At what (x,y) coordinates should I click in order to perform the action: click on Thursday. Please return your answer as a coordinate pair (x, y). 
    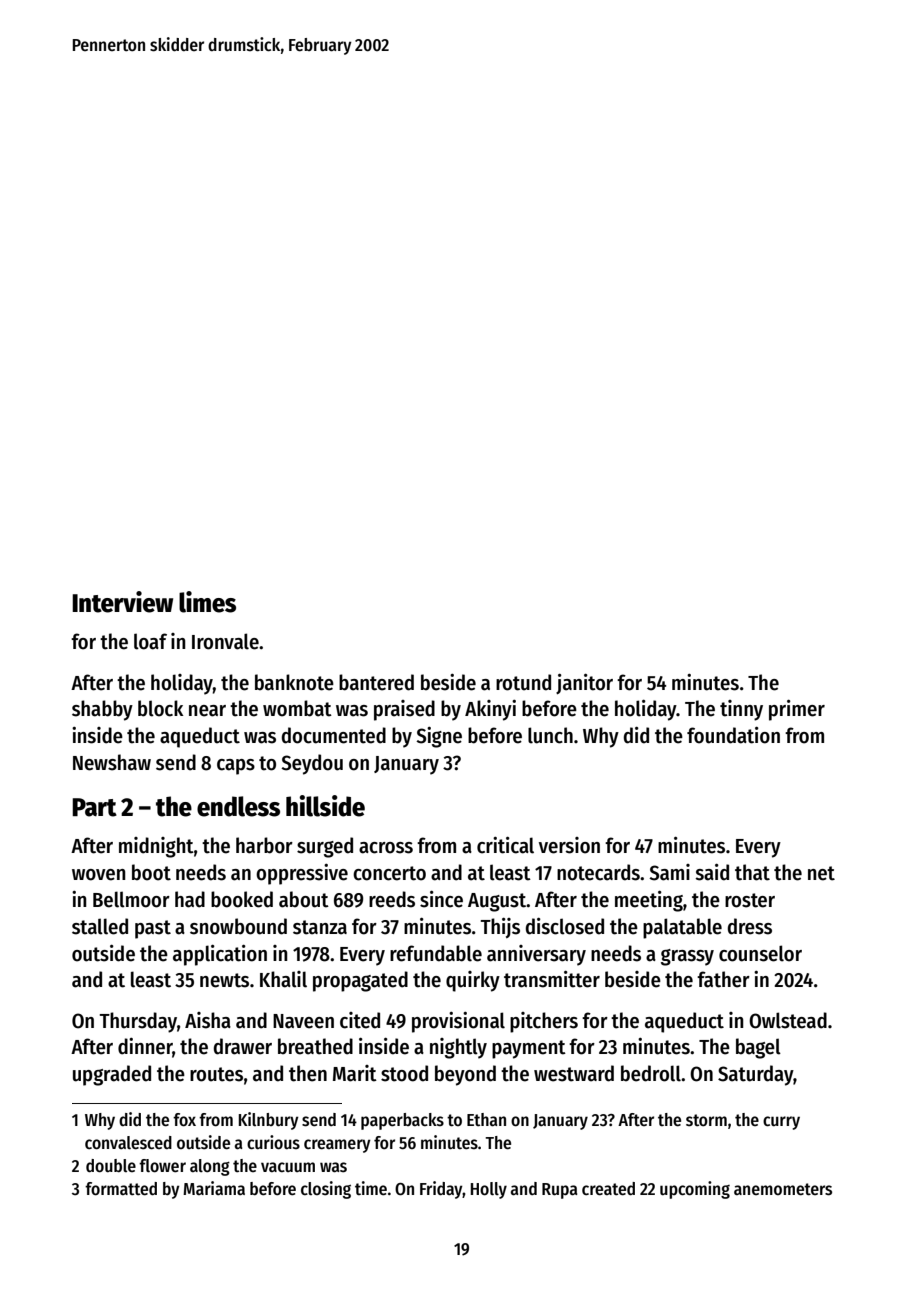
    Looking at the image, I should click on (138, 1022).
